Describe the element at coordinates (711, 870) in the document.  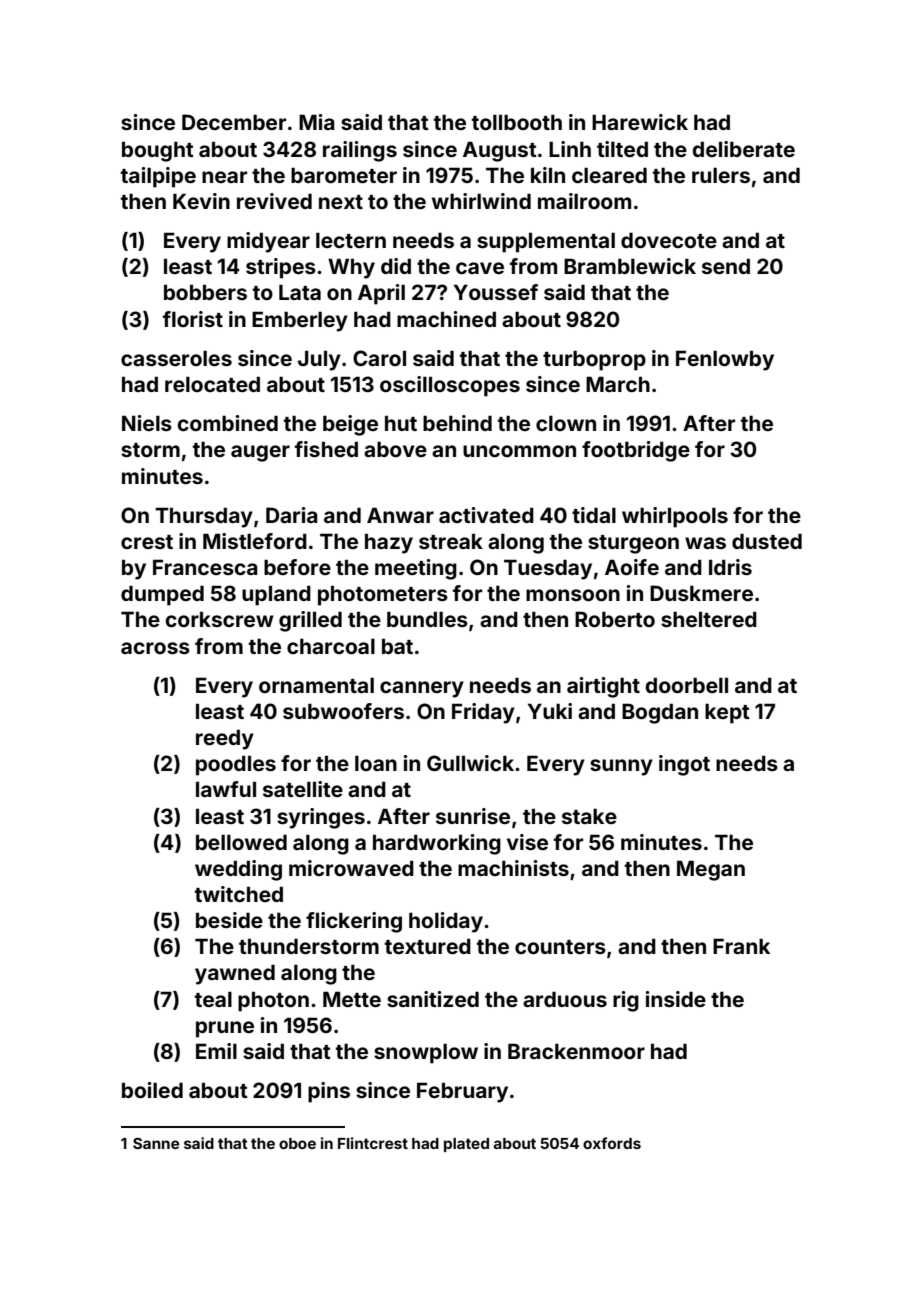
I see `Megan` at that location.
